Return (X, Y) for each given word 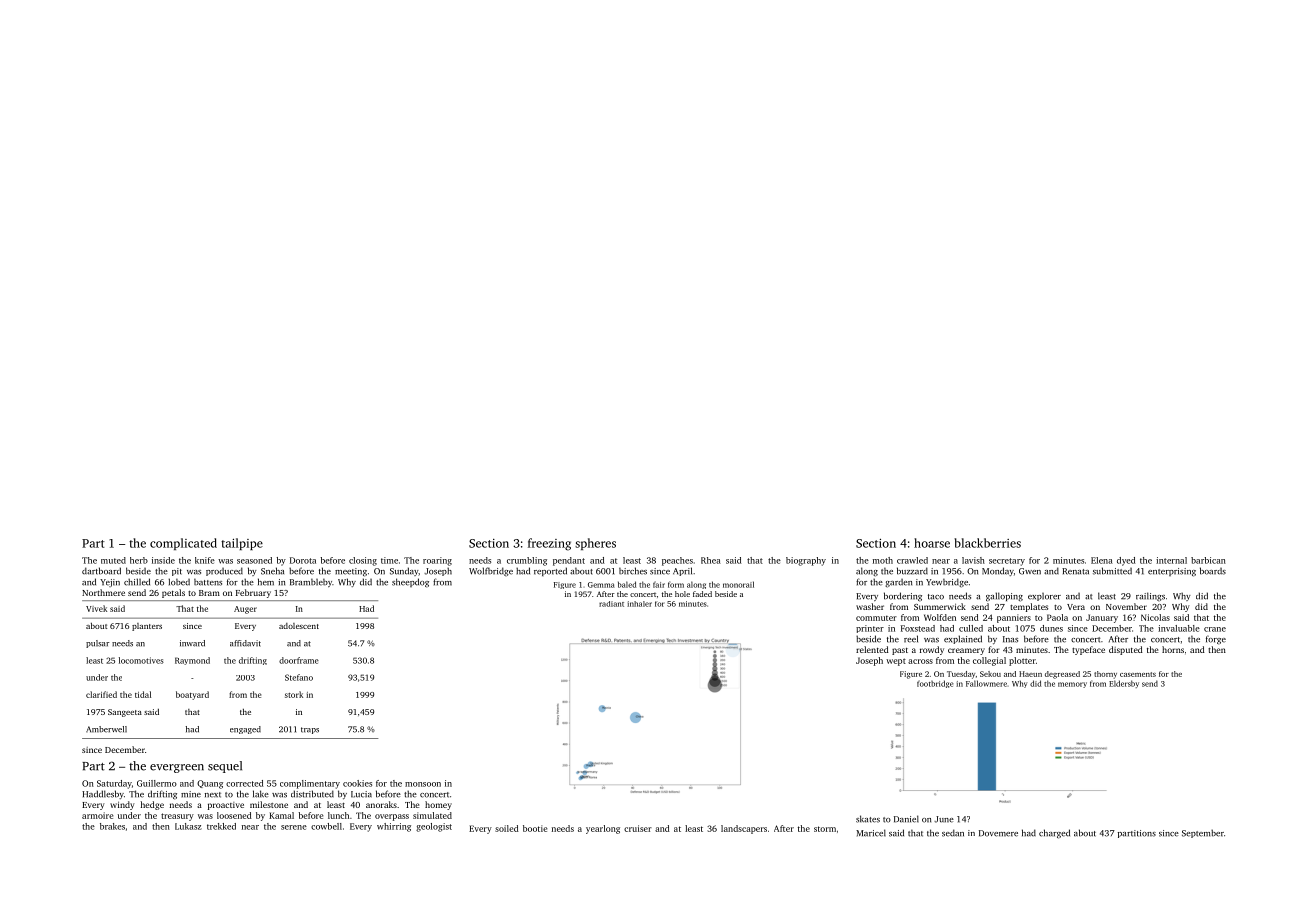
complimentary (310, 784)
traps (310, 730)
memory (1072, 685)
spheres (595, 544)
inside (163, 560)
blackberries (987, 543)
